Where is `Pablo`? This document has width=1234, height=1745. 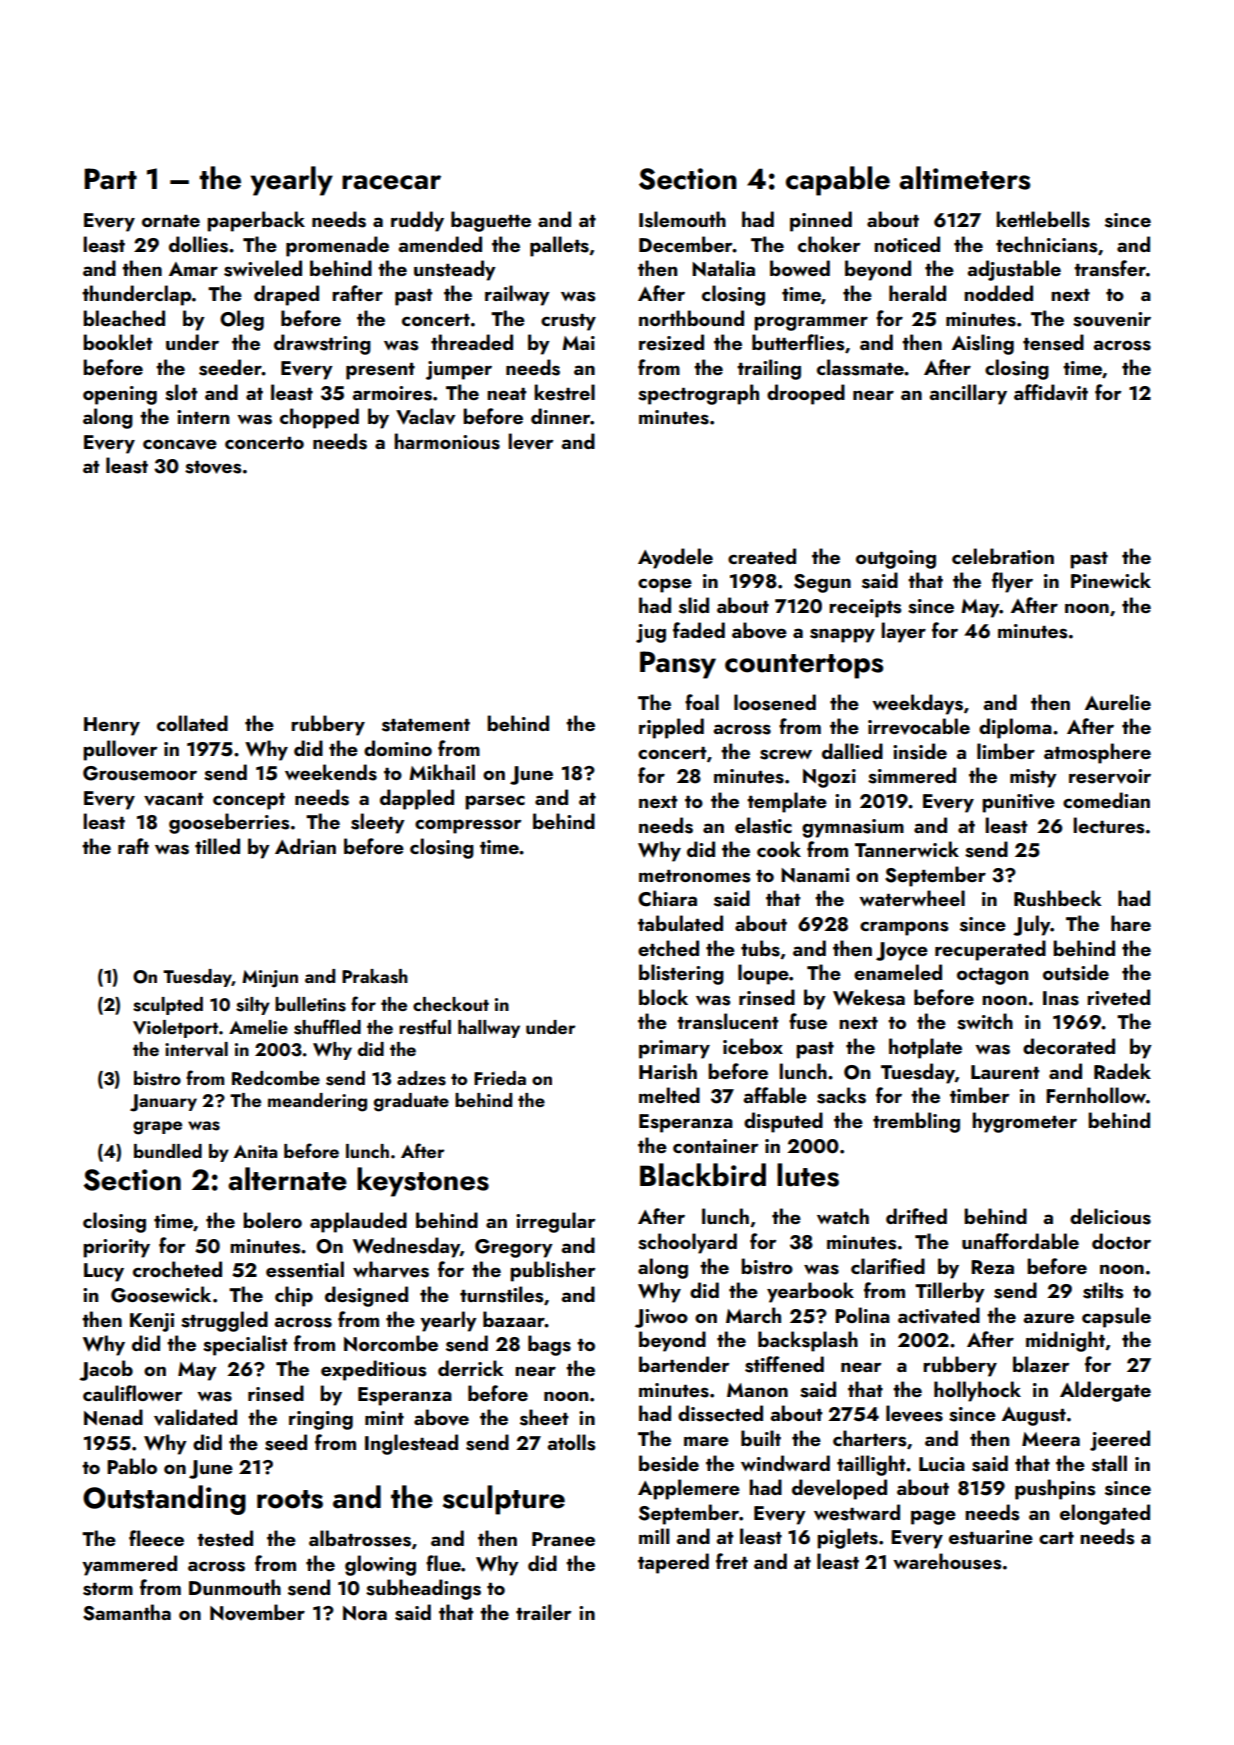
Pablo is located at coordinates (132, 1466).
